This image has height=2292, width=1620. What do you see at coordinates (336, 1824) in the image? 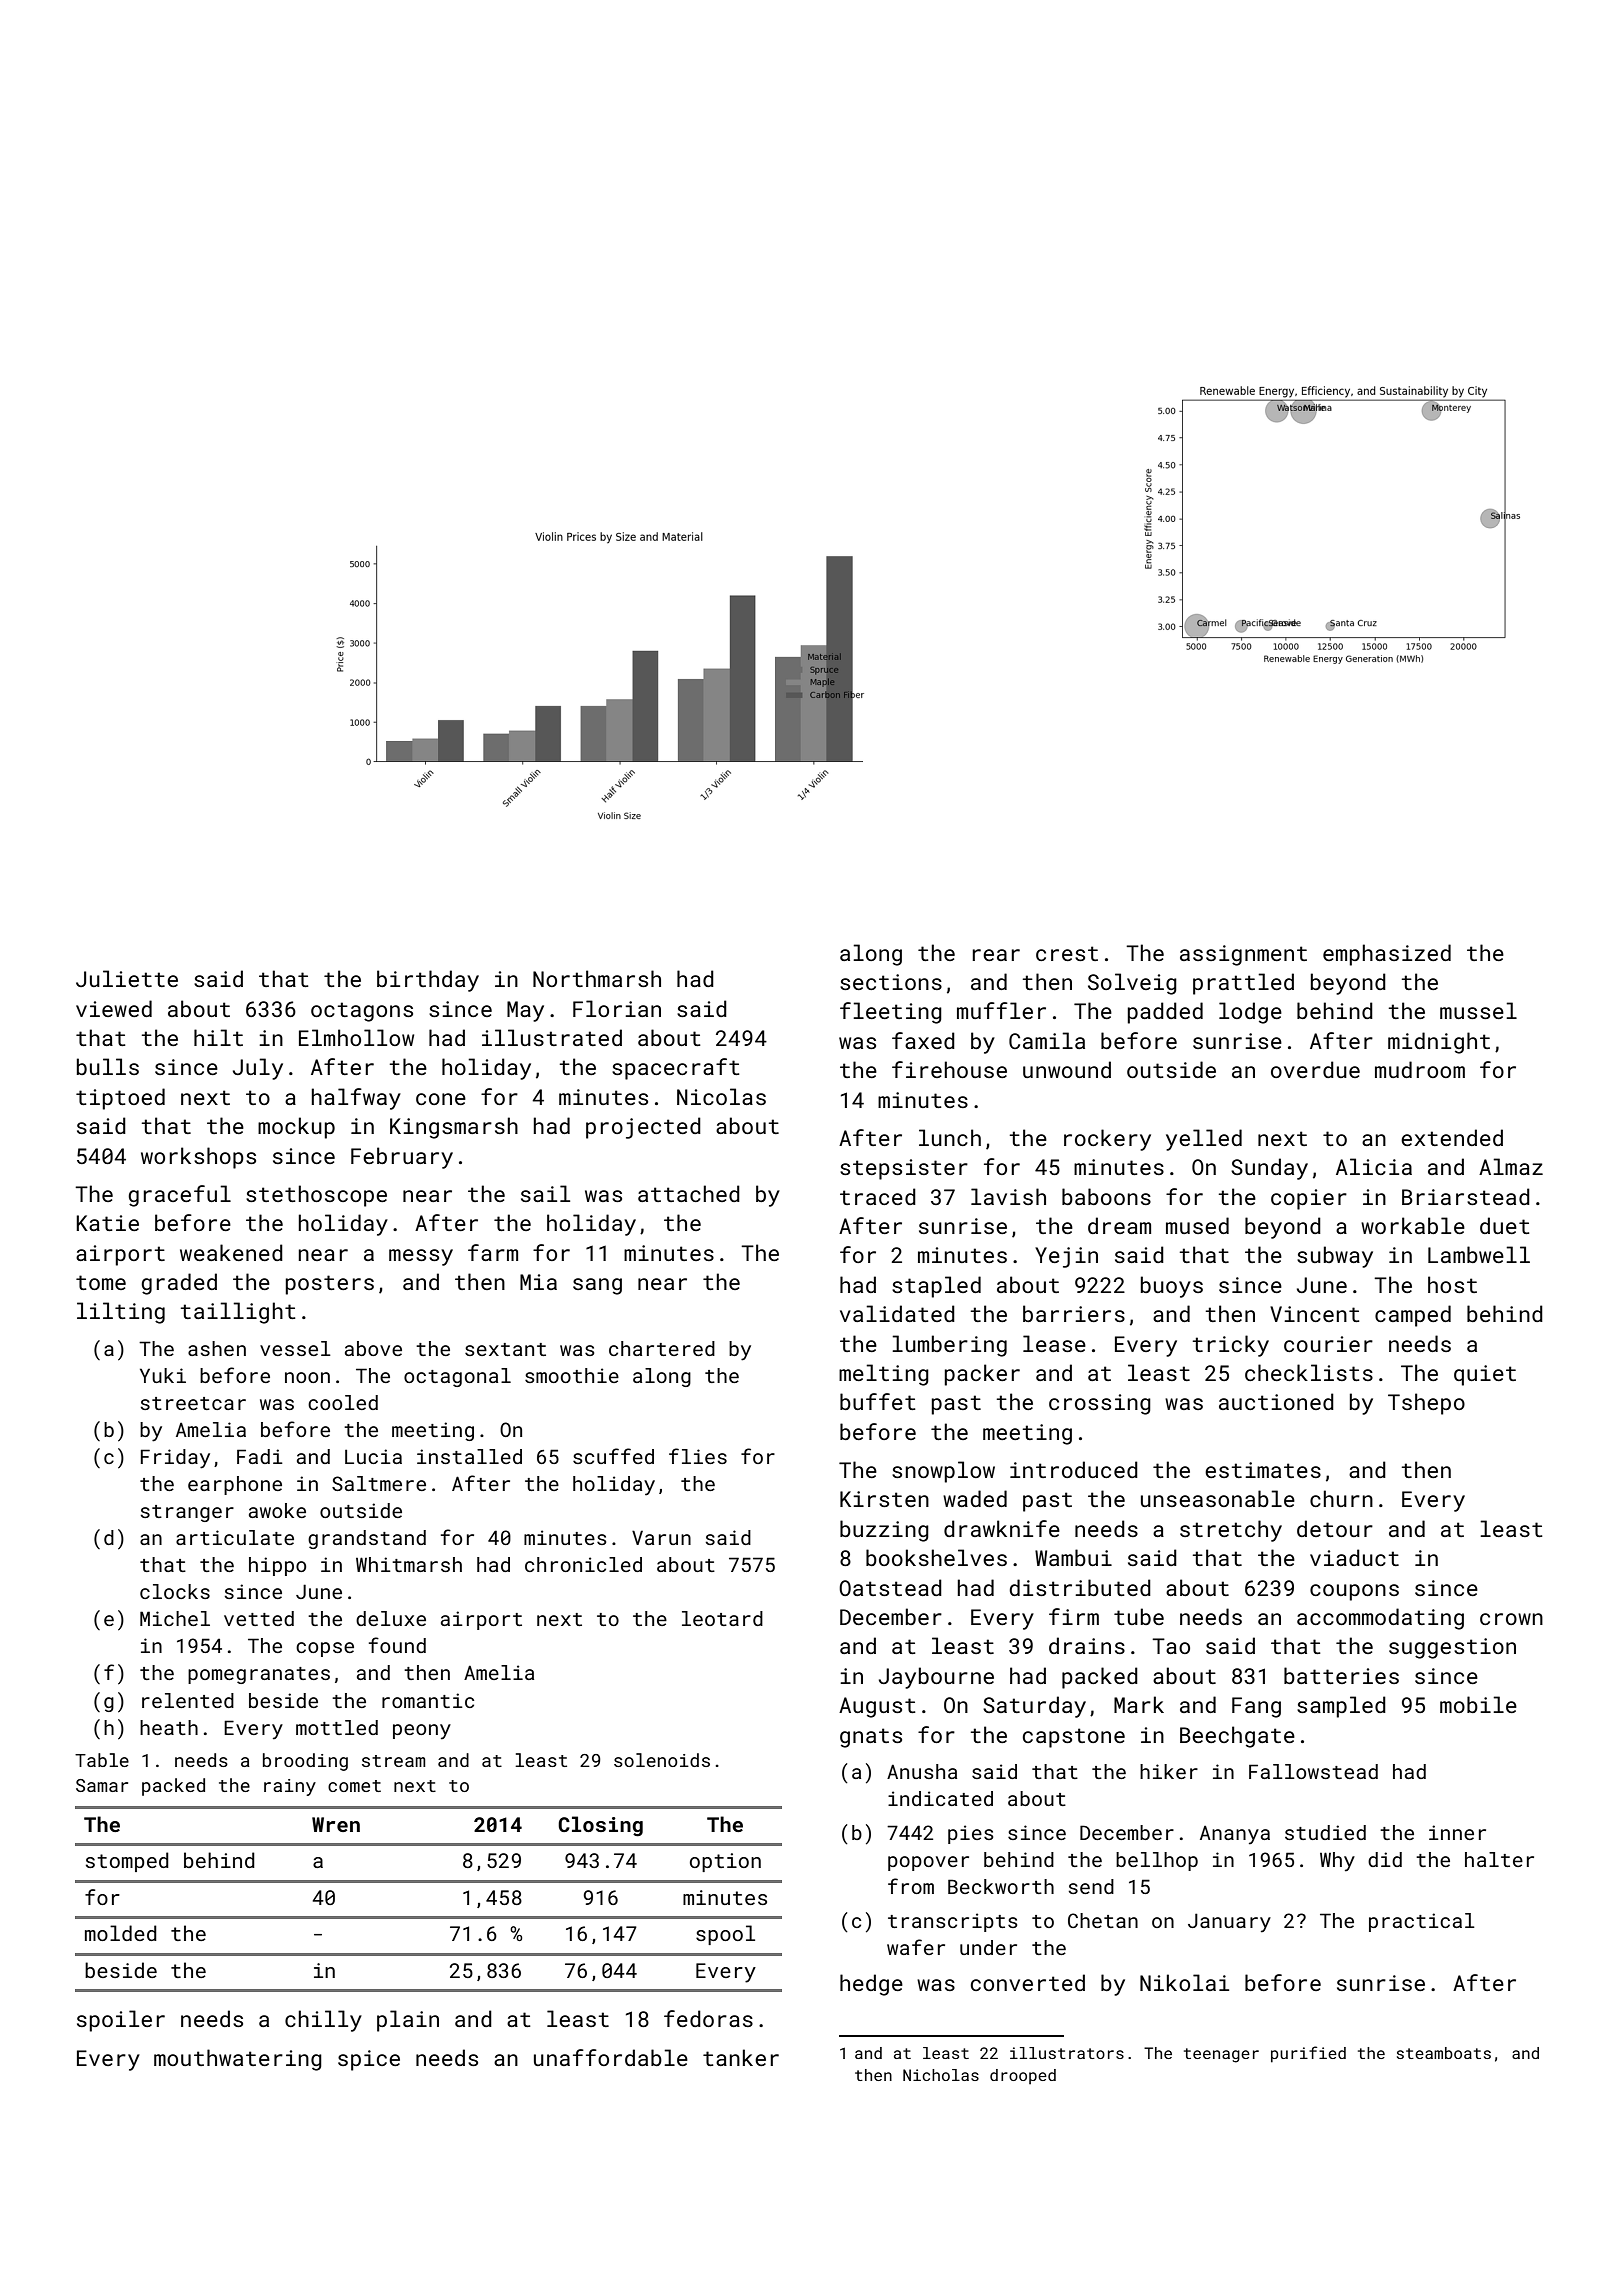
I see `Wren` at bounding box center [336, 1824].
